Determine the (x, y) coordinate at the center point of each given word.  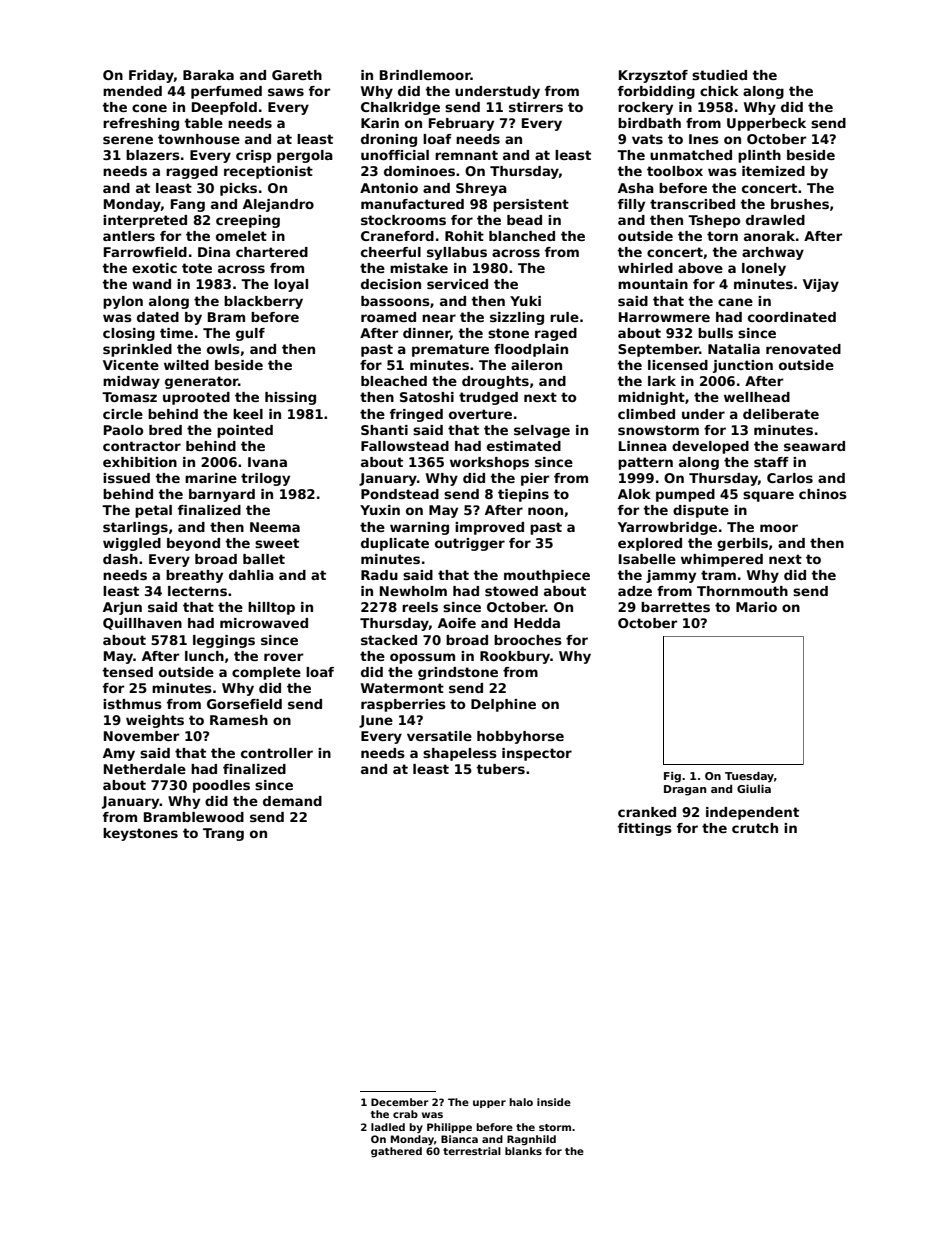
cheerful (391, 252)
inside (554, 1102)
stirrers (536, 107)
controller (277, 753)
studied (719, 75)
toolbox (675, 171)
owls (223, 349)
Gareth (297, 75)
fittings (645, 829)
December (400, 1102)
